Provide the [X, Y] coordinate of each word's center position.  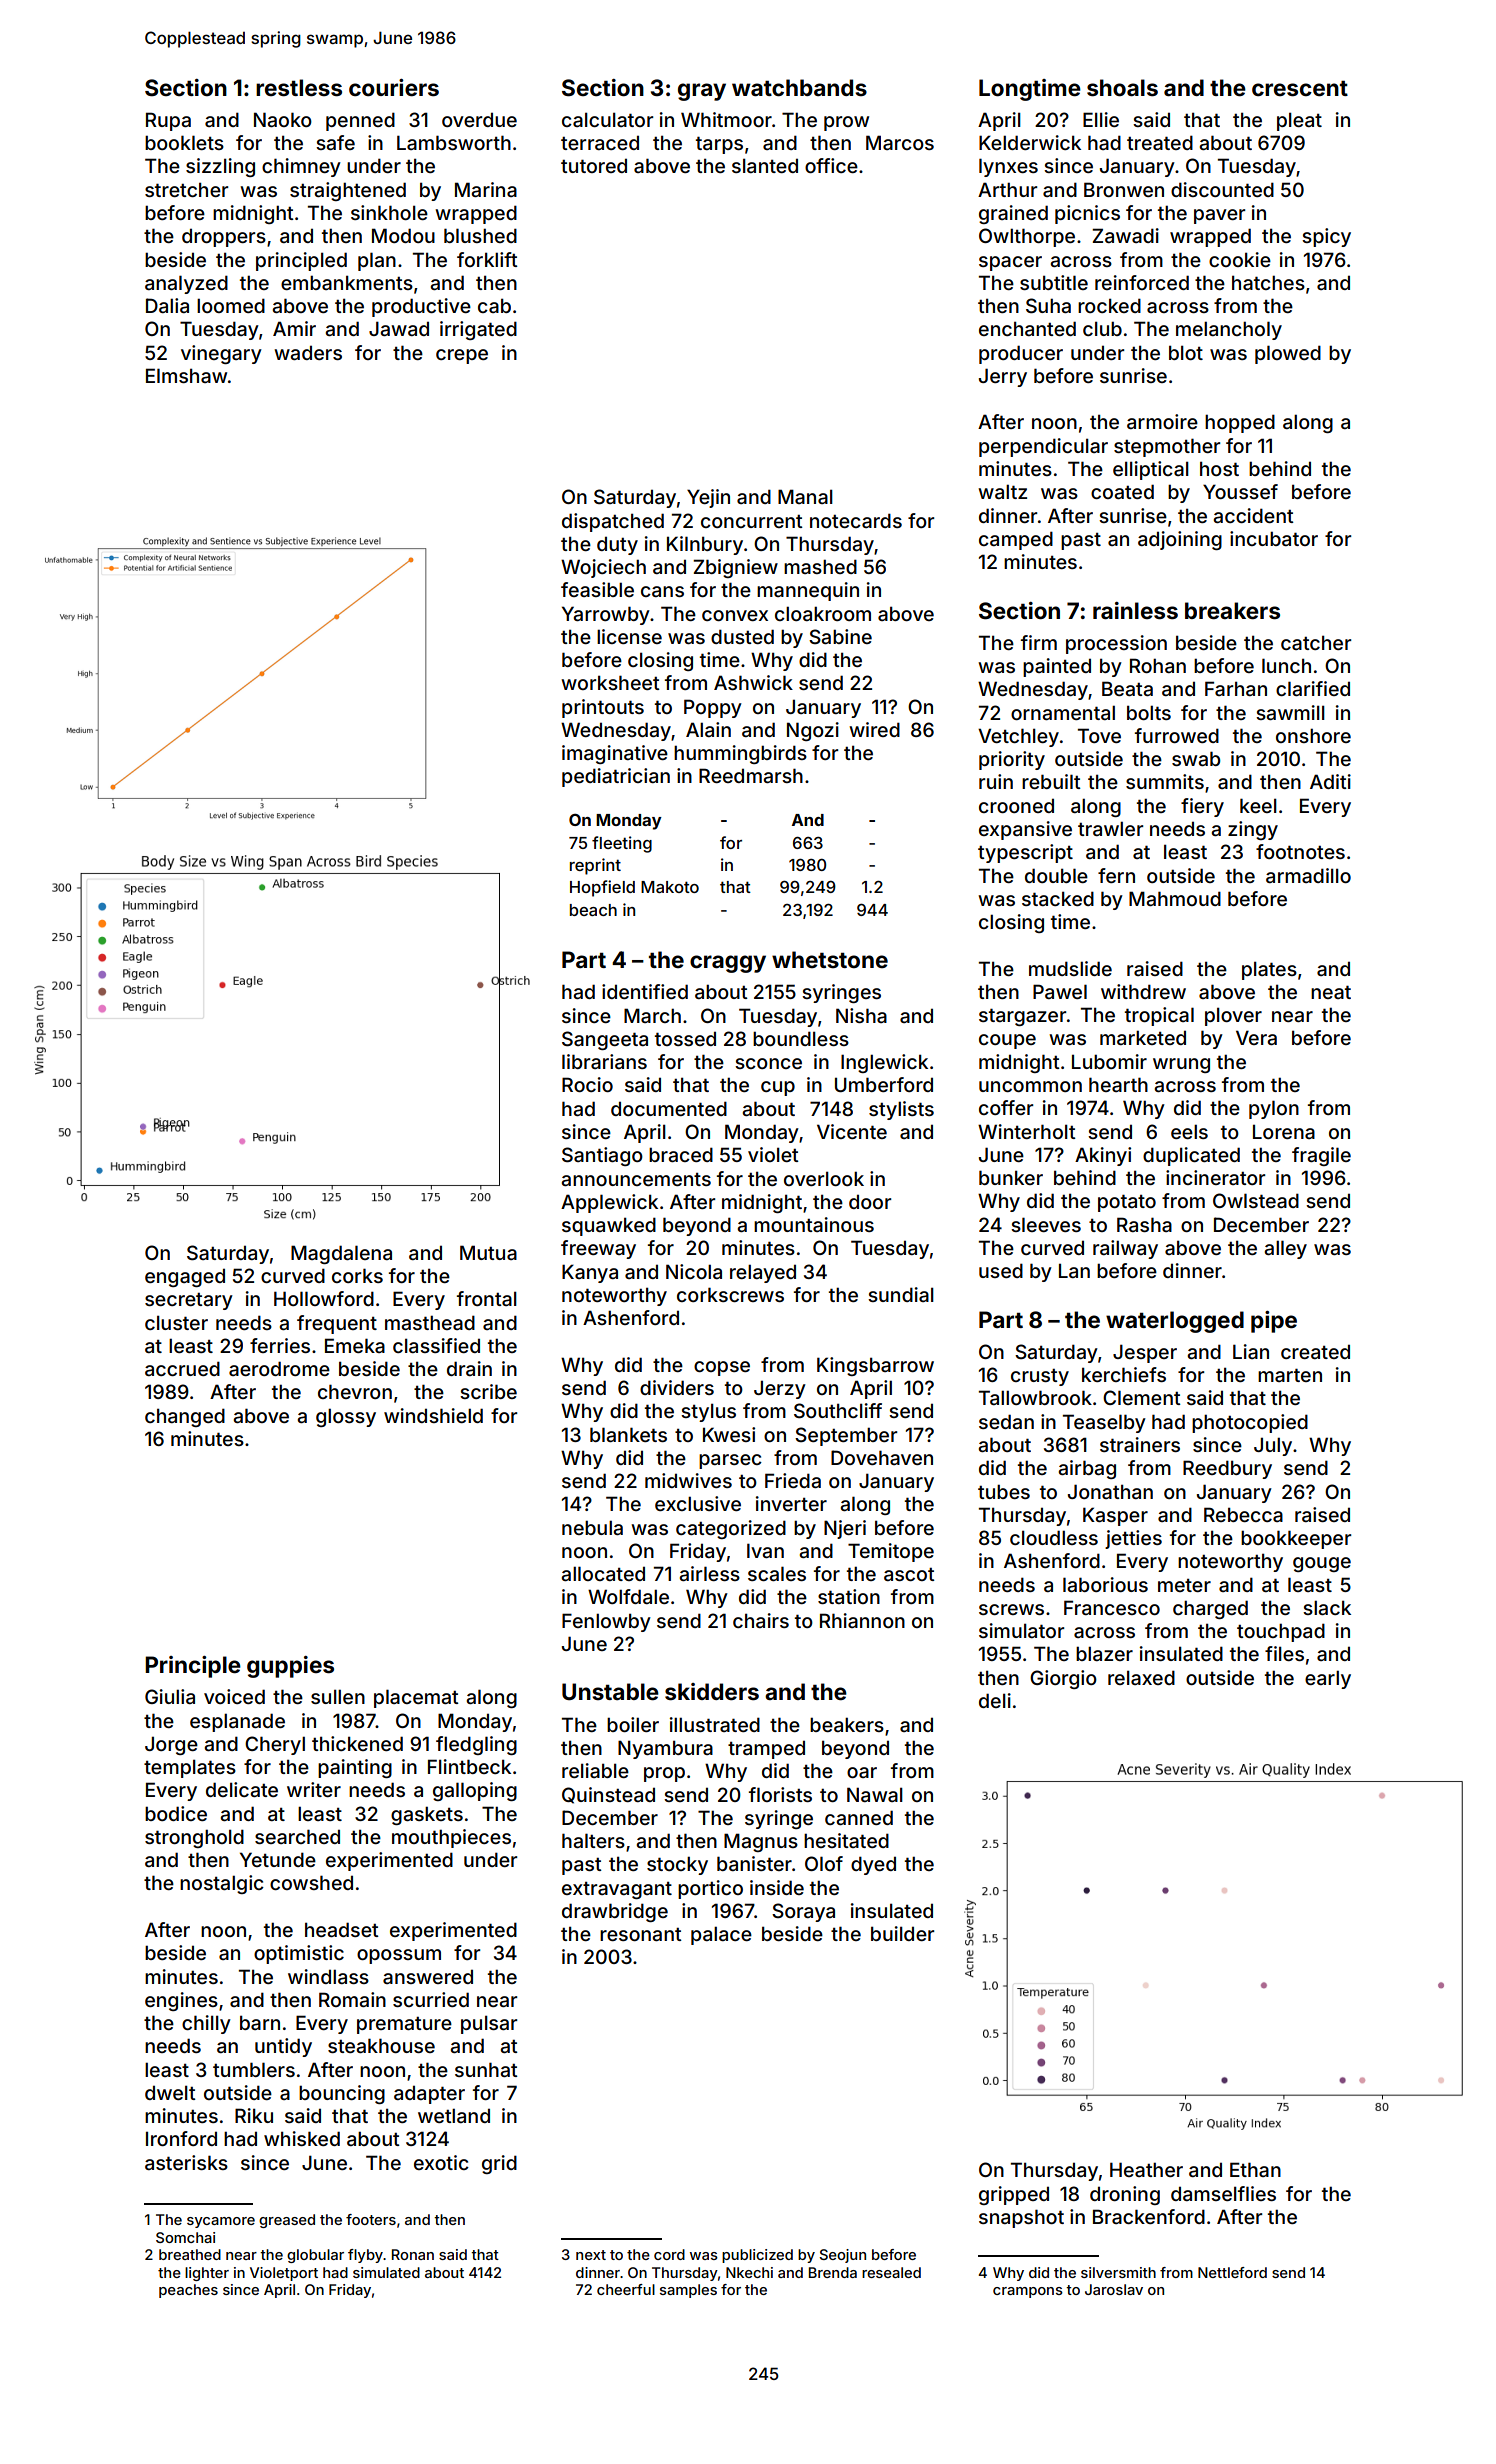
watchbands [799, 87]
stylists [901, 1110]
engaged [185, 1278]
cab [494, 305]
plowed [1288, 354]
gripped [1014, 2195]
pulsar [489, 2024]
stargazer [1022, 1017]
